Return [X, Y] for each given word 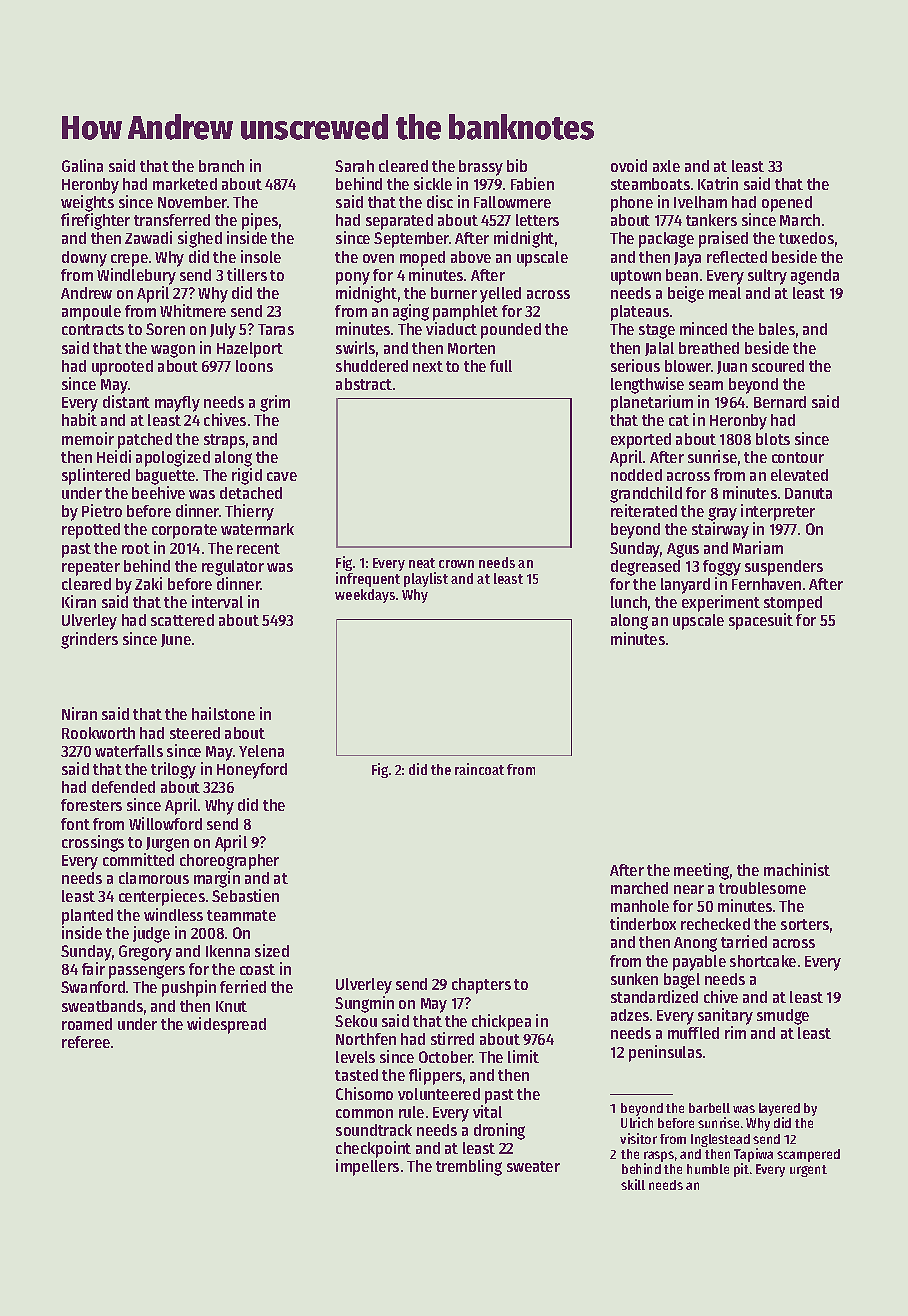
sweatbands [102, 1006]
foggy [722, 568]
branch [221, 166]
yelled [500, 295]
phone [632, 204]
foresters [91, 805]
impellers [367, 1167]
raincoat [479, 769]
